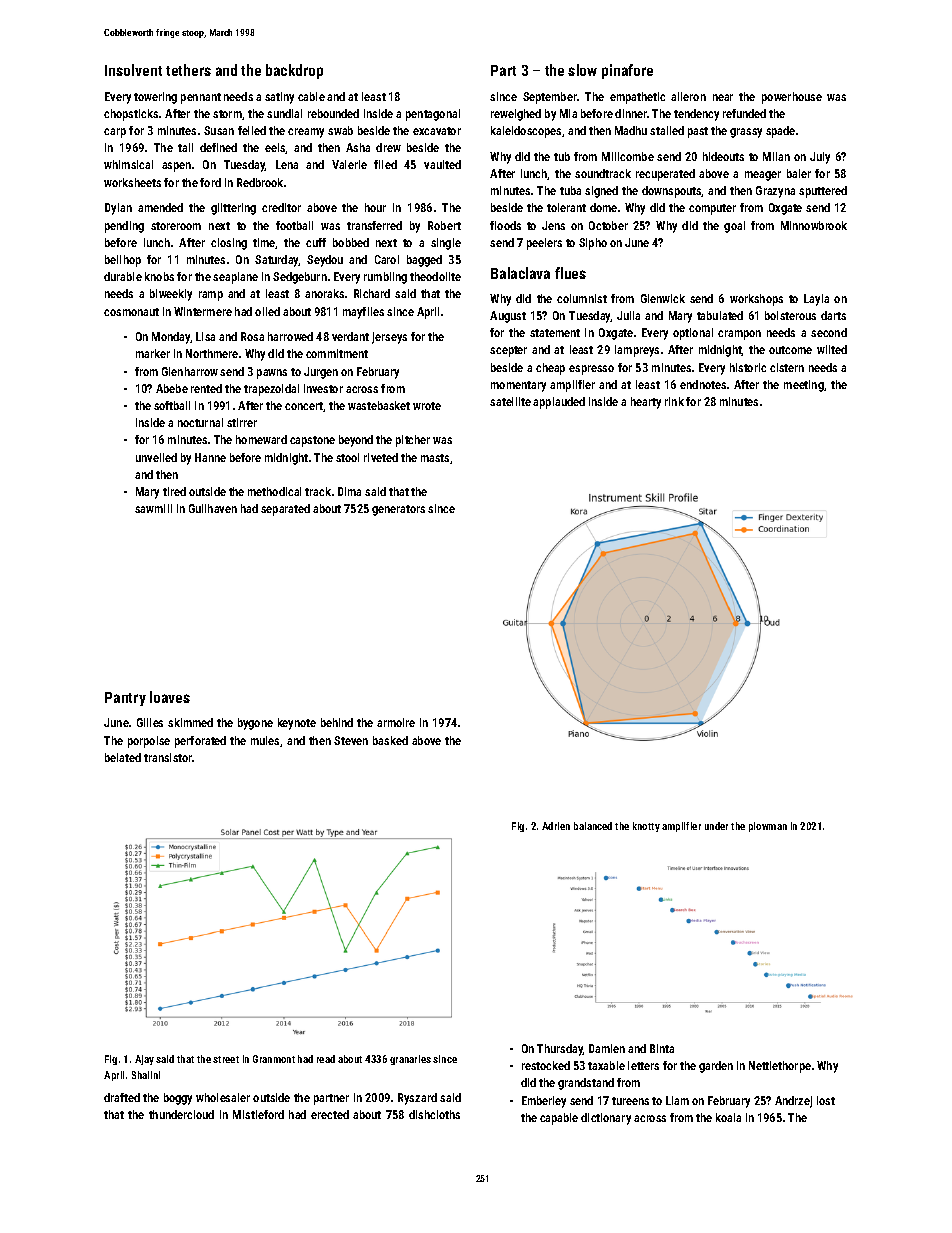 This screenshot has width=952, height=1233. What do you see at coordinates (646, 403) in the screenshot?
I see `hearty` at bounding box center [646, 403].
